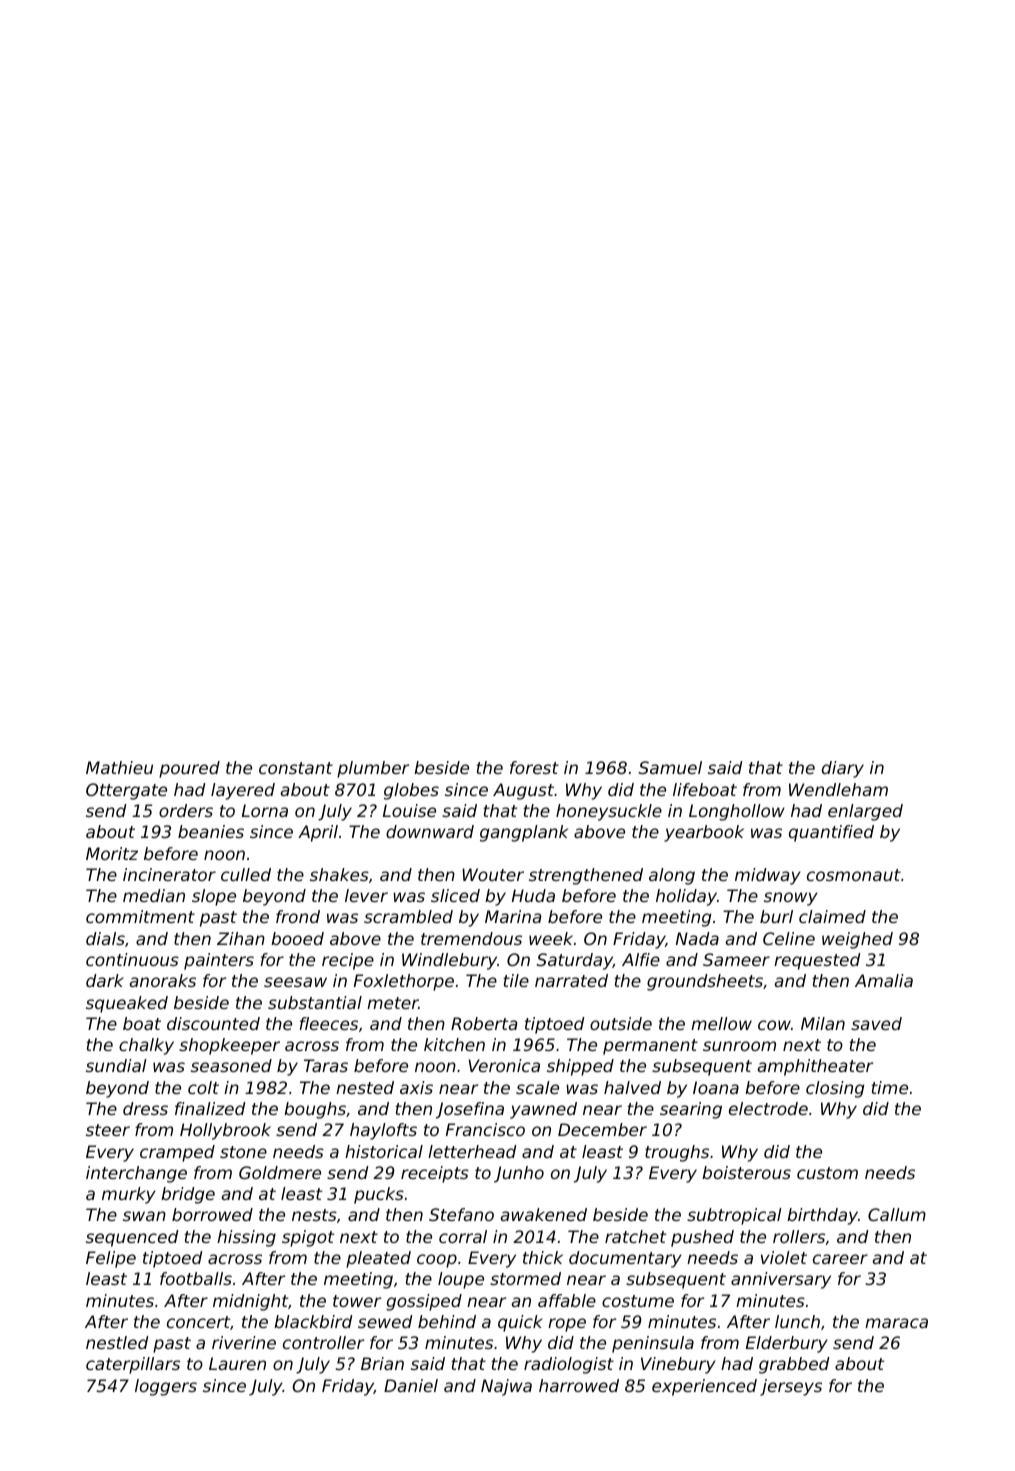 The width and height of the document is (1015, 1471). What do you see at coordinates (373, 769) in the document?
I see `plumber` at bounding box center [373, 769].
